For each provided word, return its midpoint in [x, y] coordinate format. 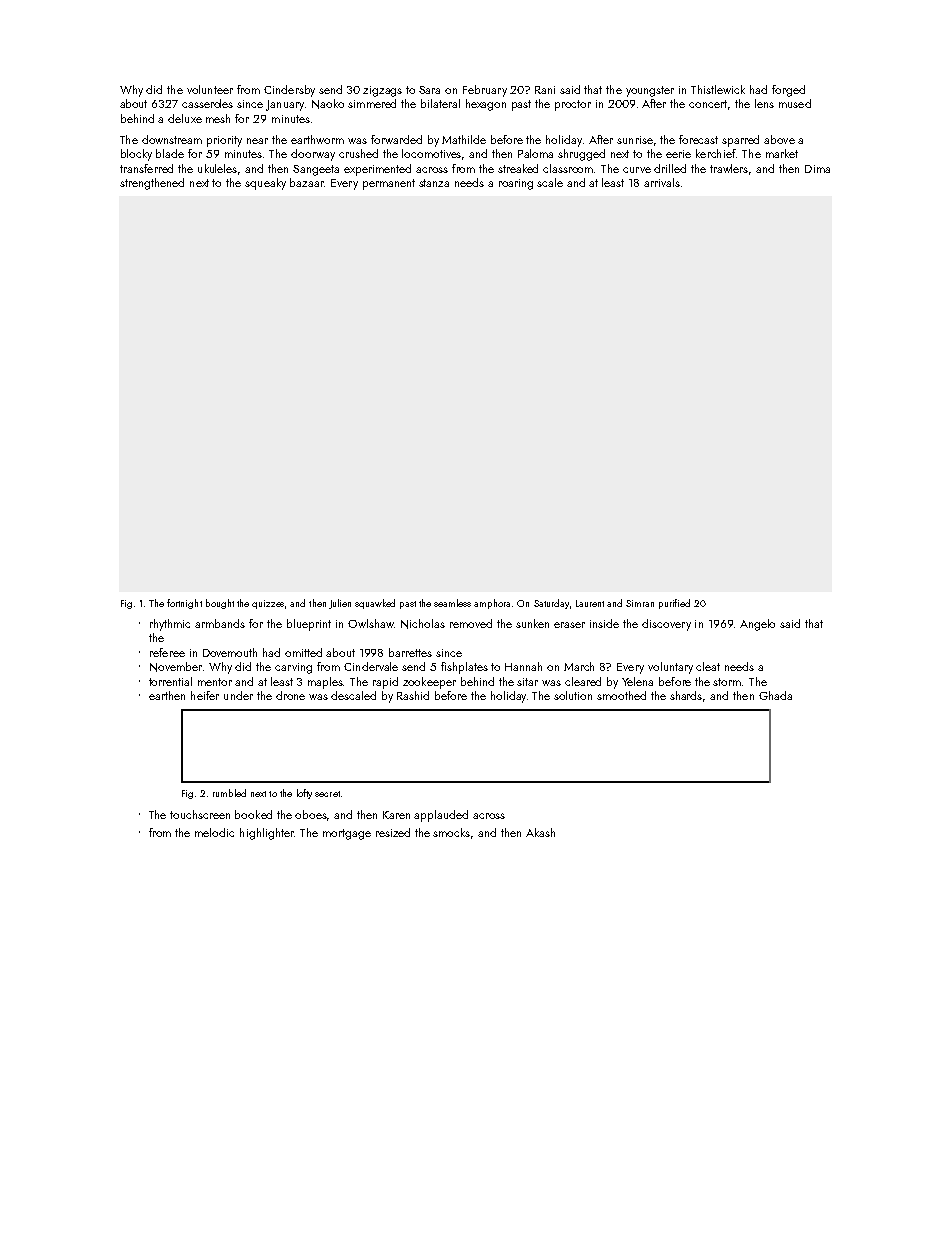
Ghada [775, 695]
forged [788, 91]
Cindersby [289, 91]
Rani [545, 90]
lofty [304, 794]
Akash [540, 832]
